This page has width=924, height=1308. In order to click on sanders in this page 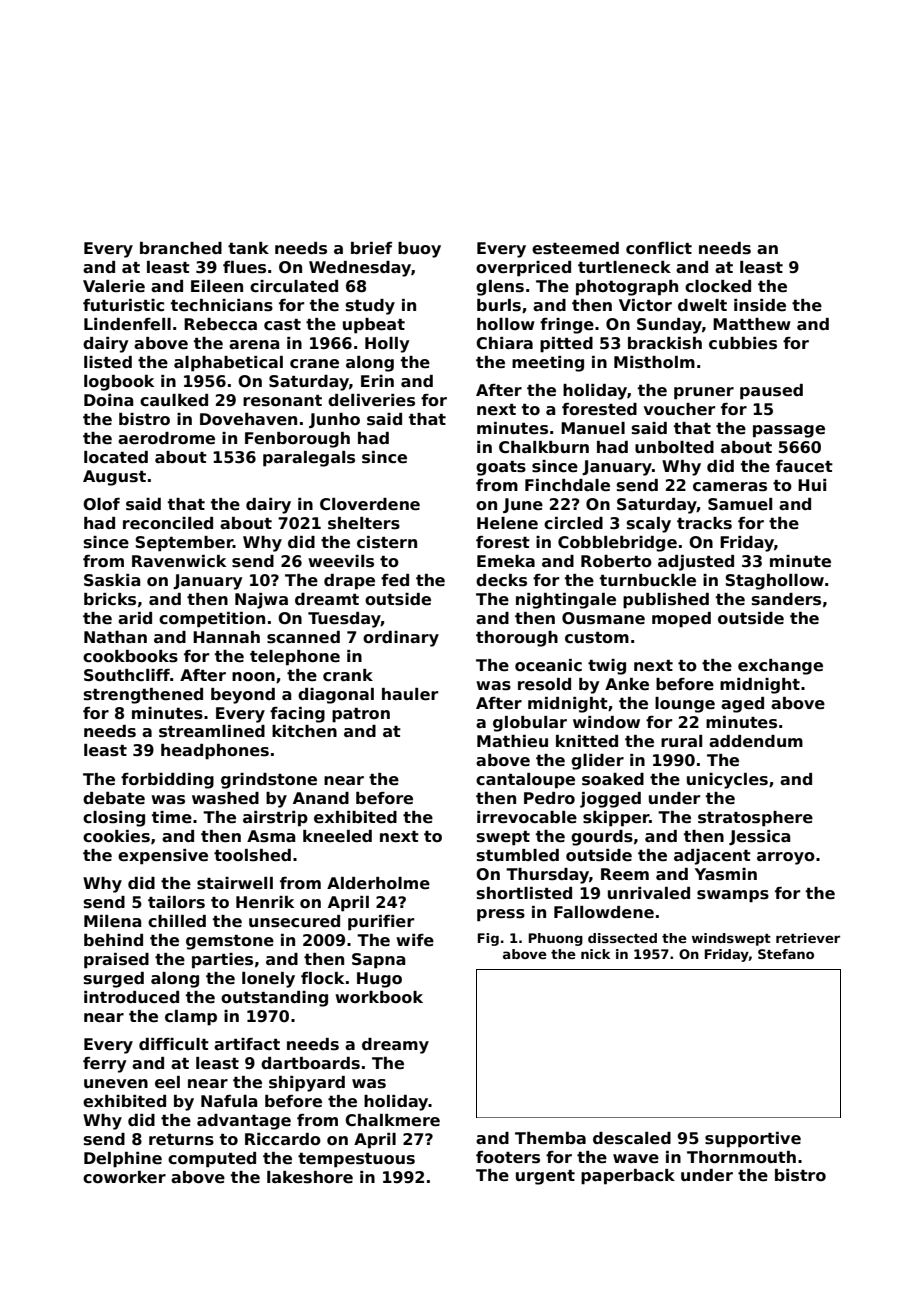, I will do `click(786, 599)`.
